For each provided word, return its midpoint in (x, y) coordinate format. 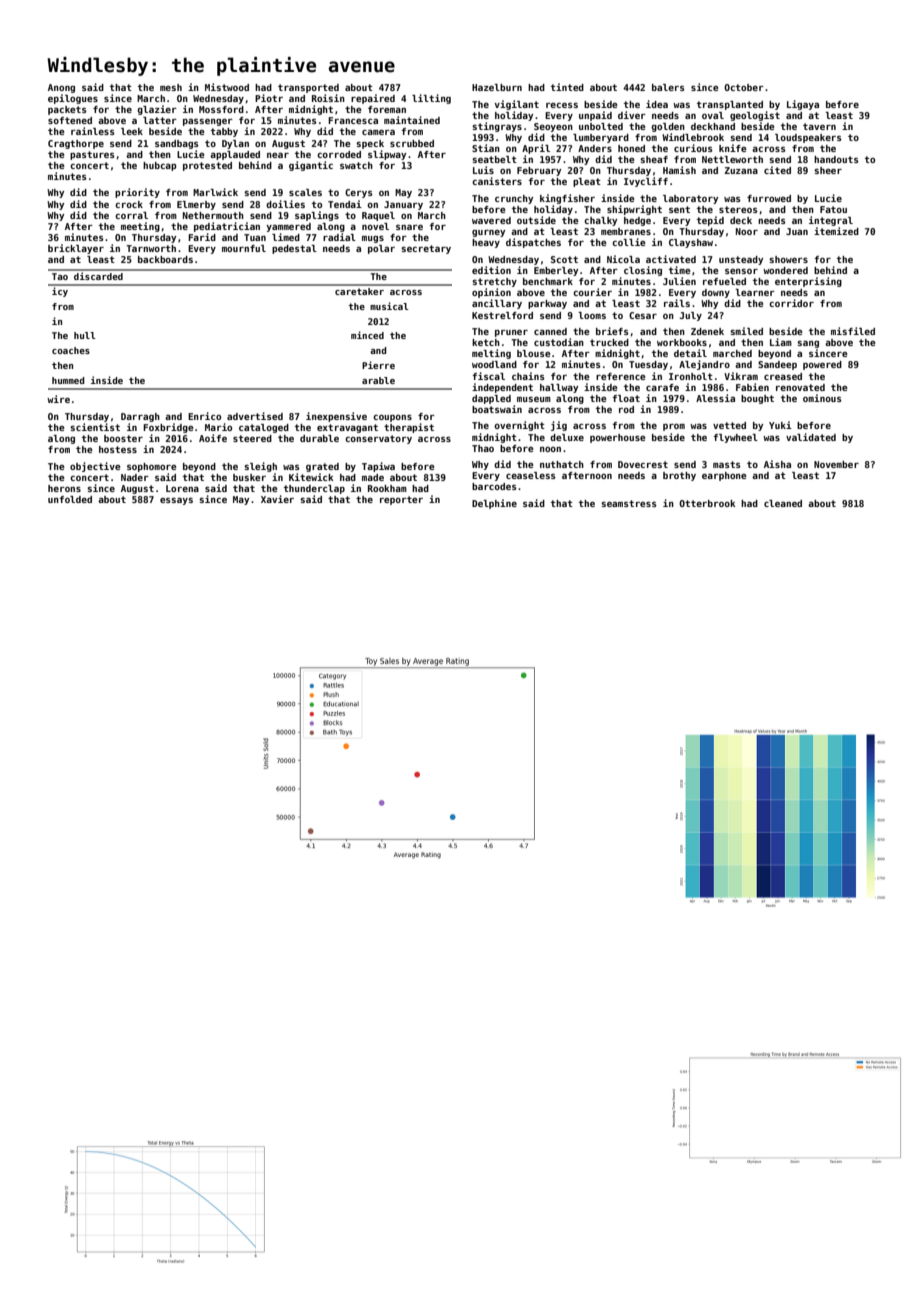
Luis (483, 170)
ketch (486, 342)
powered (822, 365)
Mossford (221, 109)
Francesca (353, 120)
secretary (426, 249)
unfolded (70, 499)
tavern (819, 126)
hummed (68, 380)
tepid (710, 221)
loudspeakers (808, 138)
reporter (401, 500)
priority (137, 193)
